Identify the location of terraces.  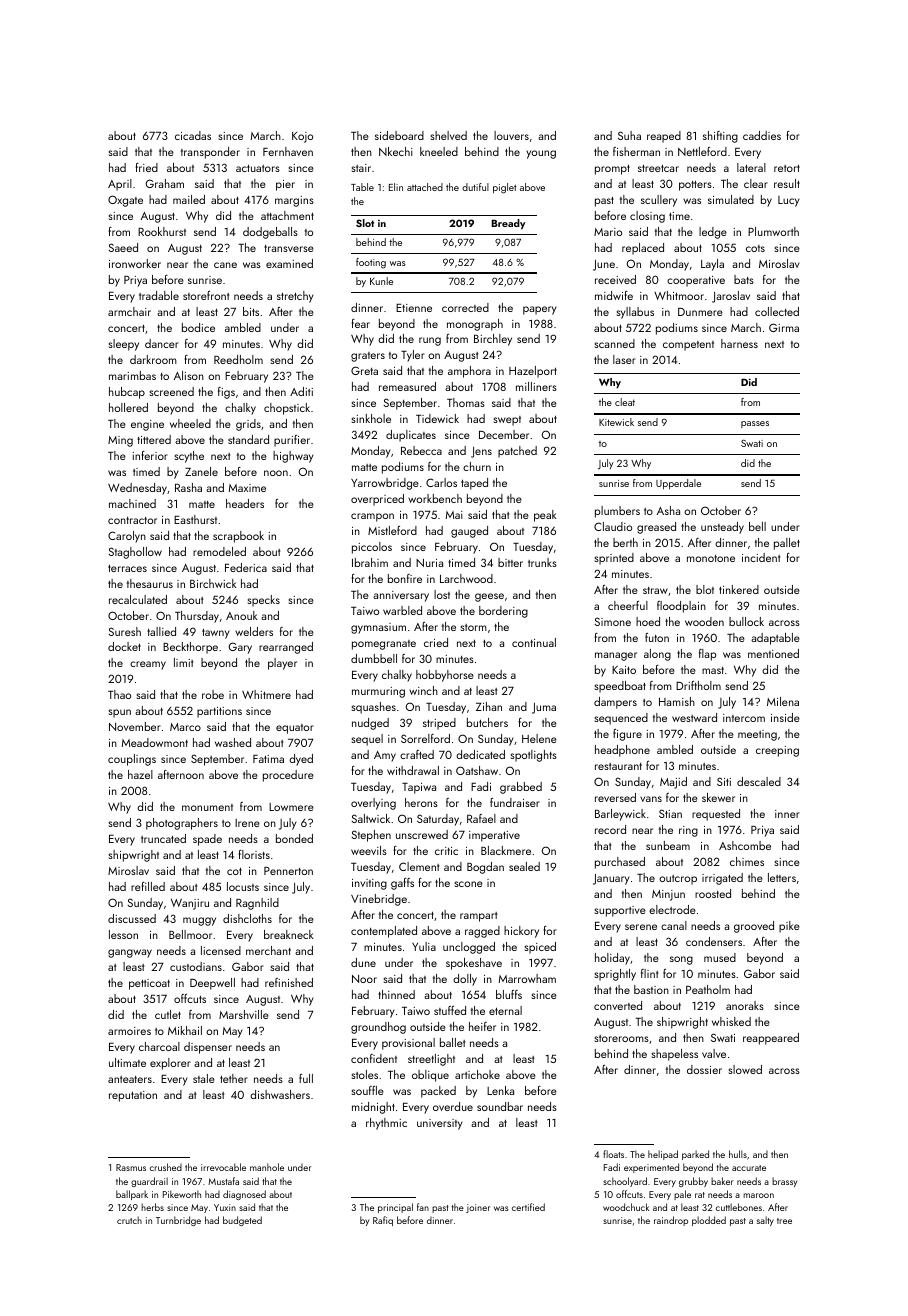
(127, 568).
